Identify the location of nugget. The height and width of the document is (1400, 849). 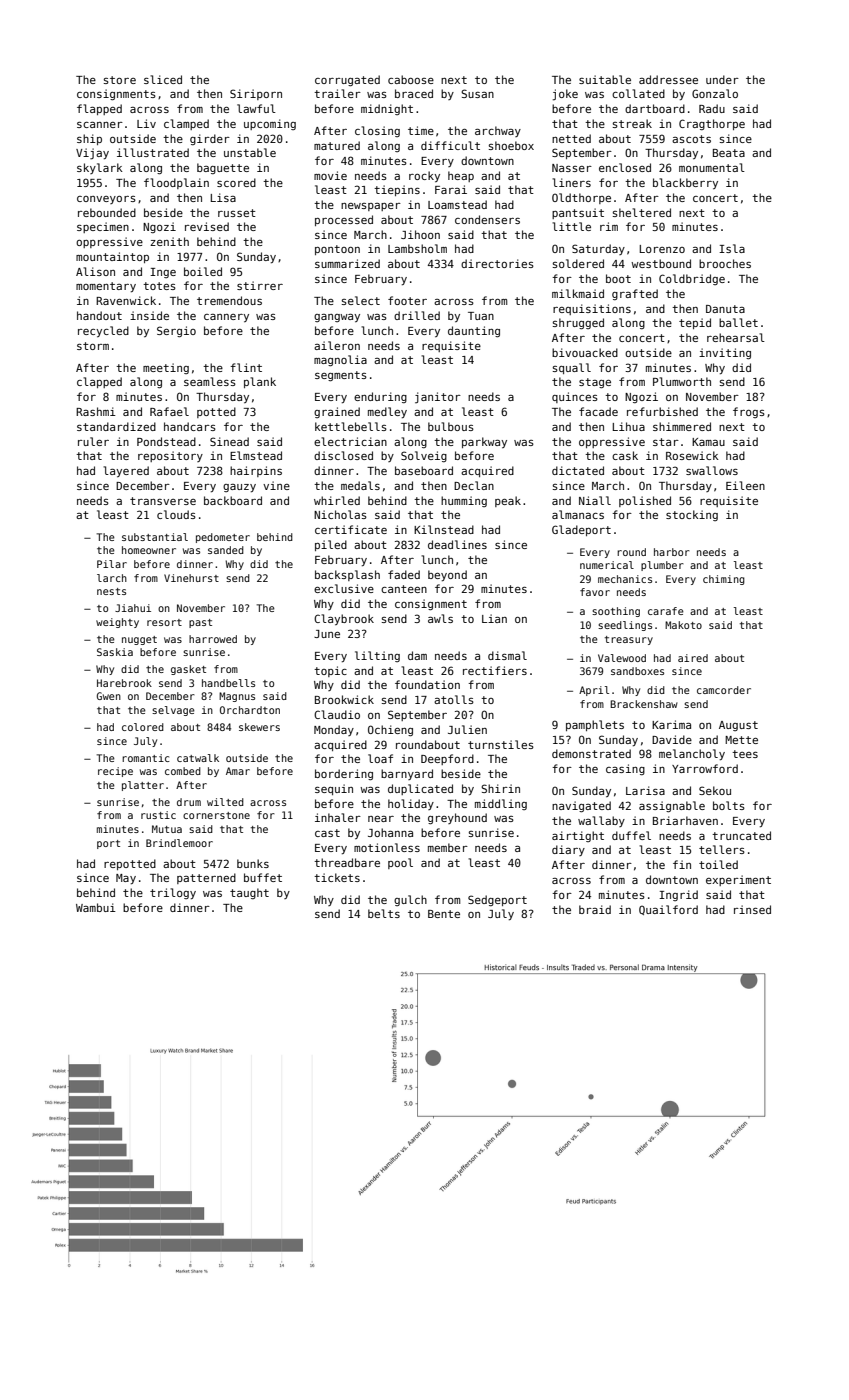
(139, 640).
